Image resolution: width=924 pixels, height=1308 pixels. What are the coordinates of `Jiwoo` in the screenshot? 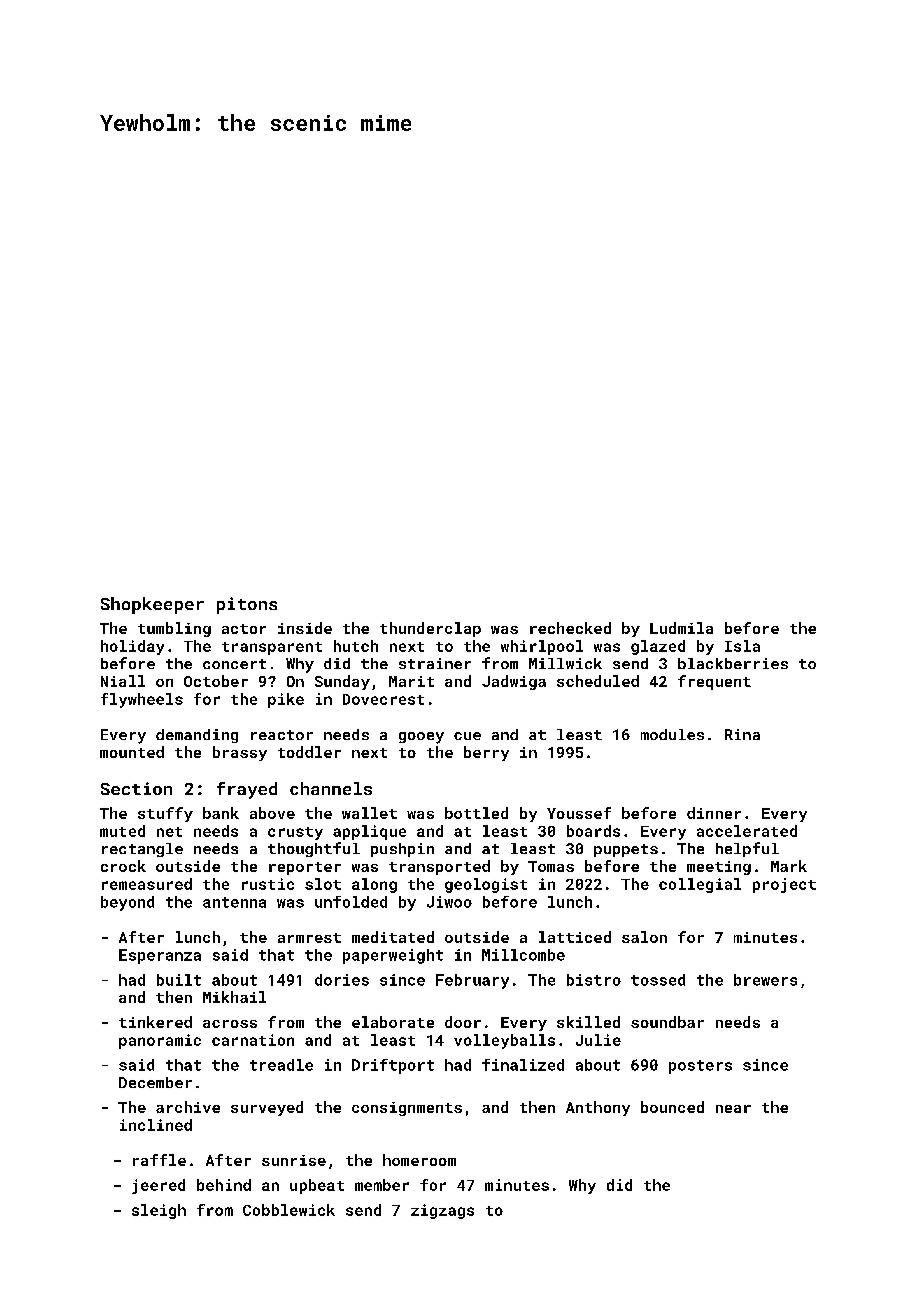 It's located at (449, 902).
